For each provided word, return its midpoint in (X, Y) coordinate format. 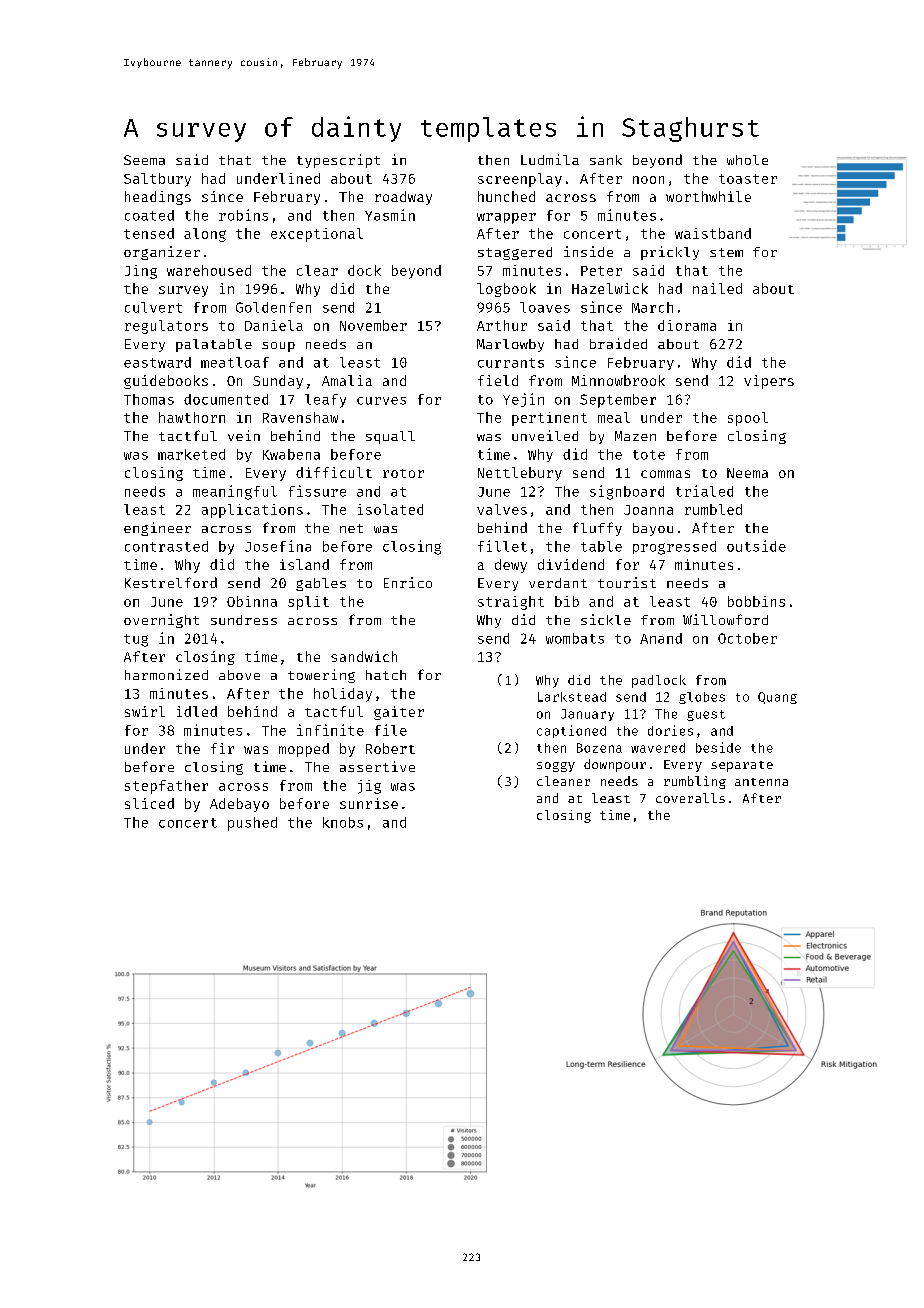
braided (618, 343)
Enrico (408, 582)
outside (756, 546)
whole (747, 160)
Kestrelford (171, 582)
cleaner (563, 781)
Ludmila (550, 159)
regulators (166, 327)
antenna (761, 782)
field (498, 380)
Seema (144, 160)
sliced (149, 803)
